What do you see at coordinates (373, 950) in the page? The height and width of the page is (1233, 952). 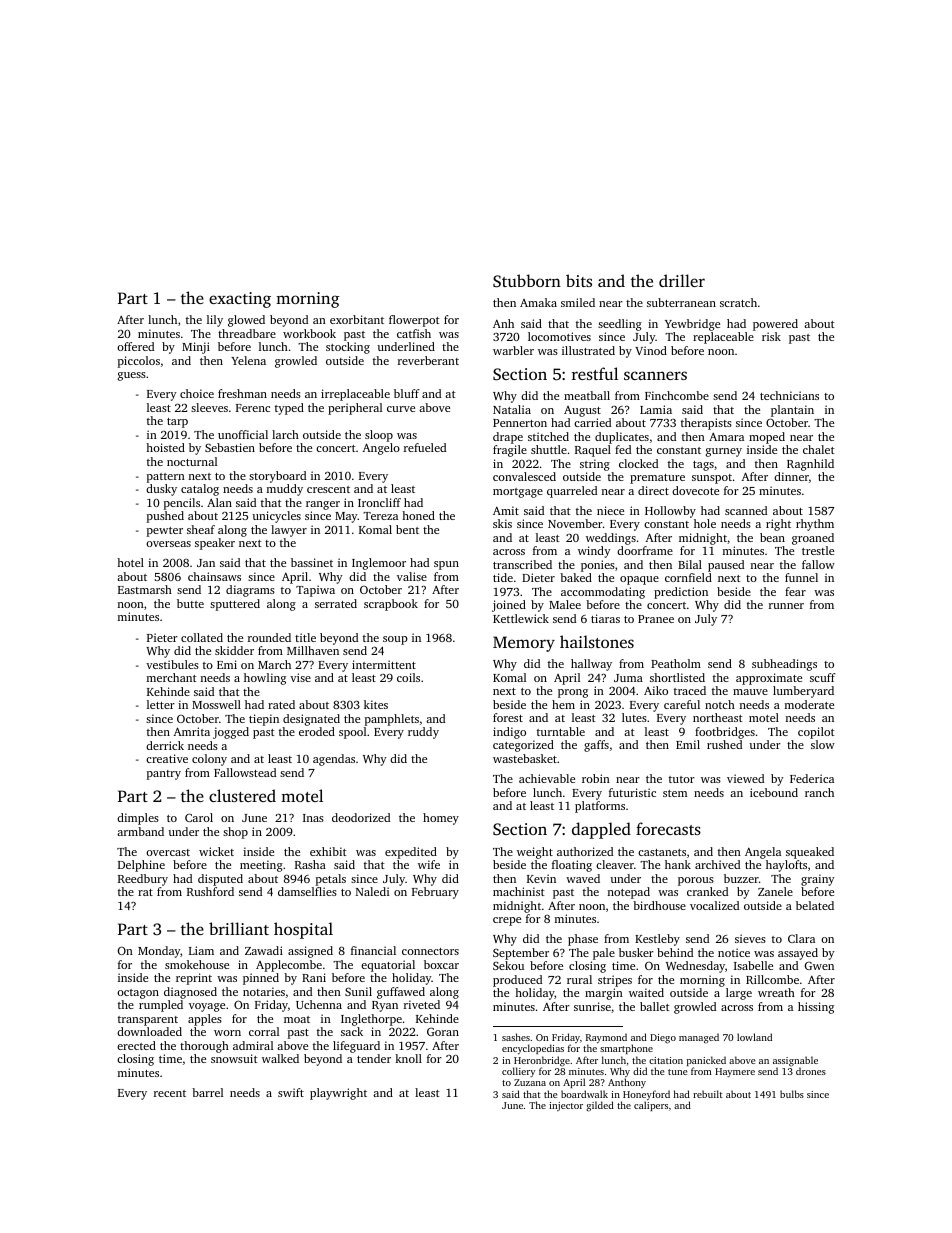 I see `financial` at bounding box center [373, 950].
